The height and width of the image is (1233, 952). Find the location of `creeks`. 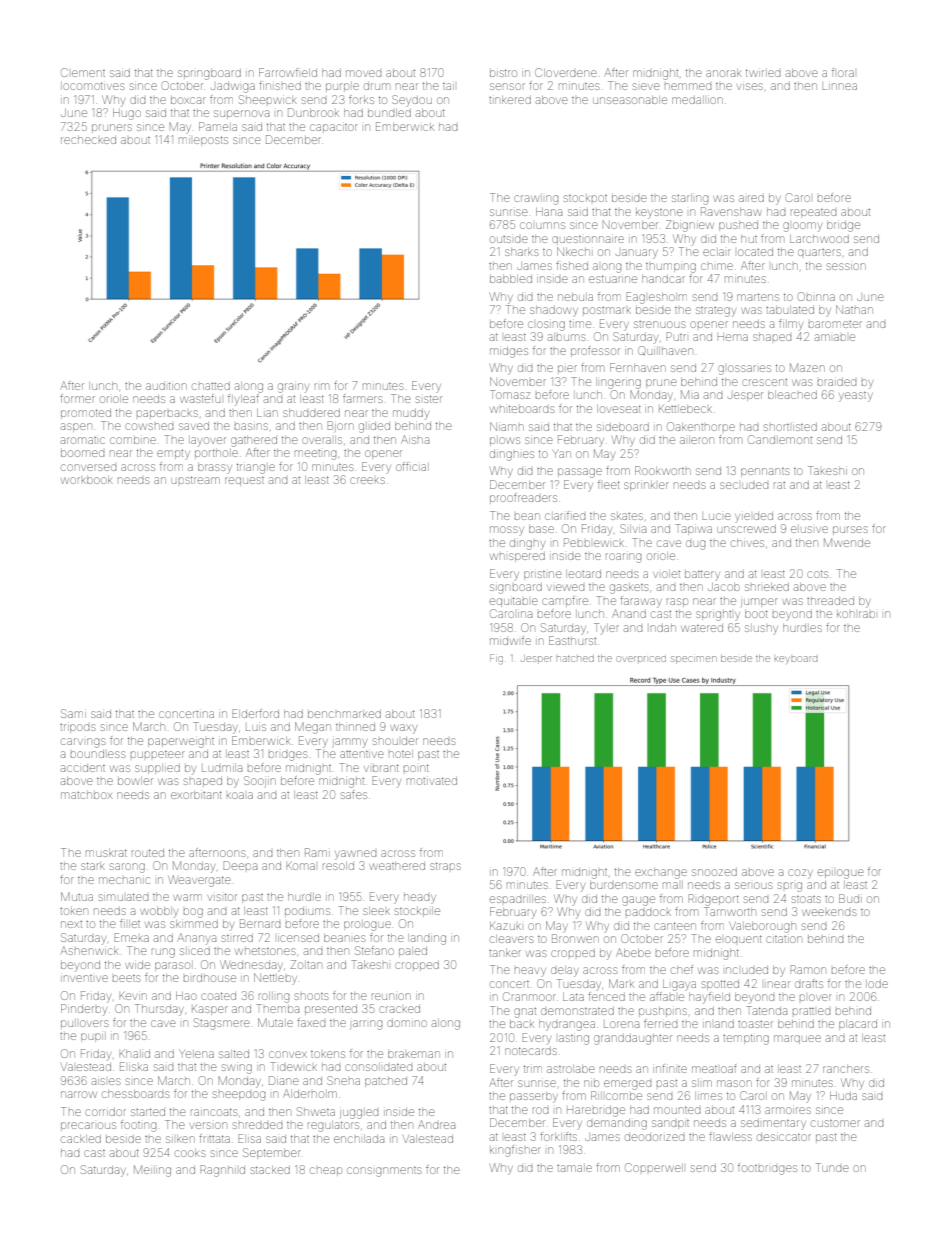

creeks is located at coordinates (367, 480).
